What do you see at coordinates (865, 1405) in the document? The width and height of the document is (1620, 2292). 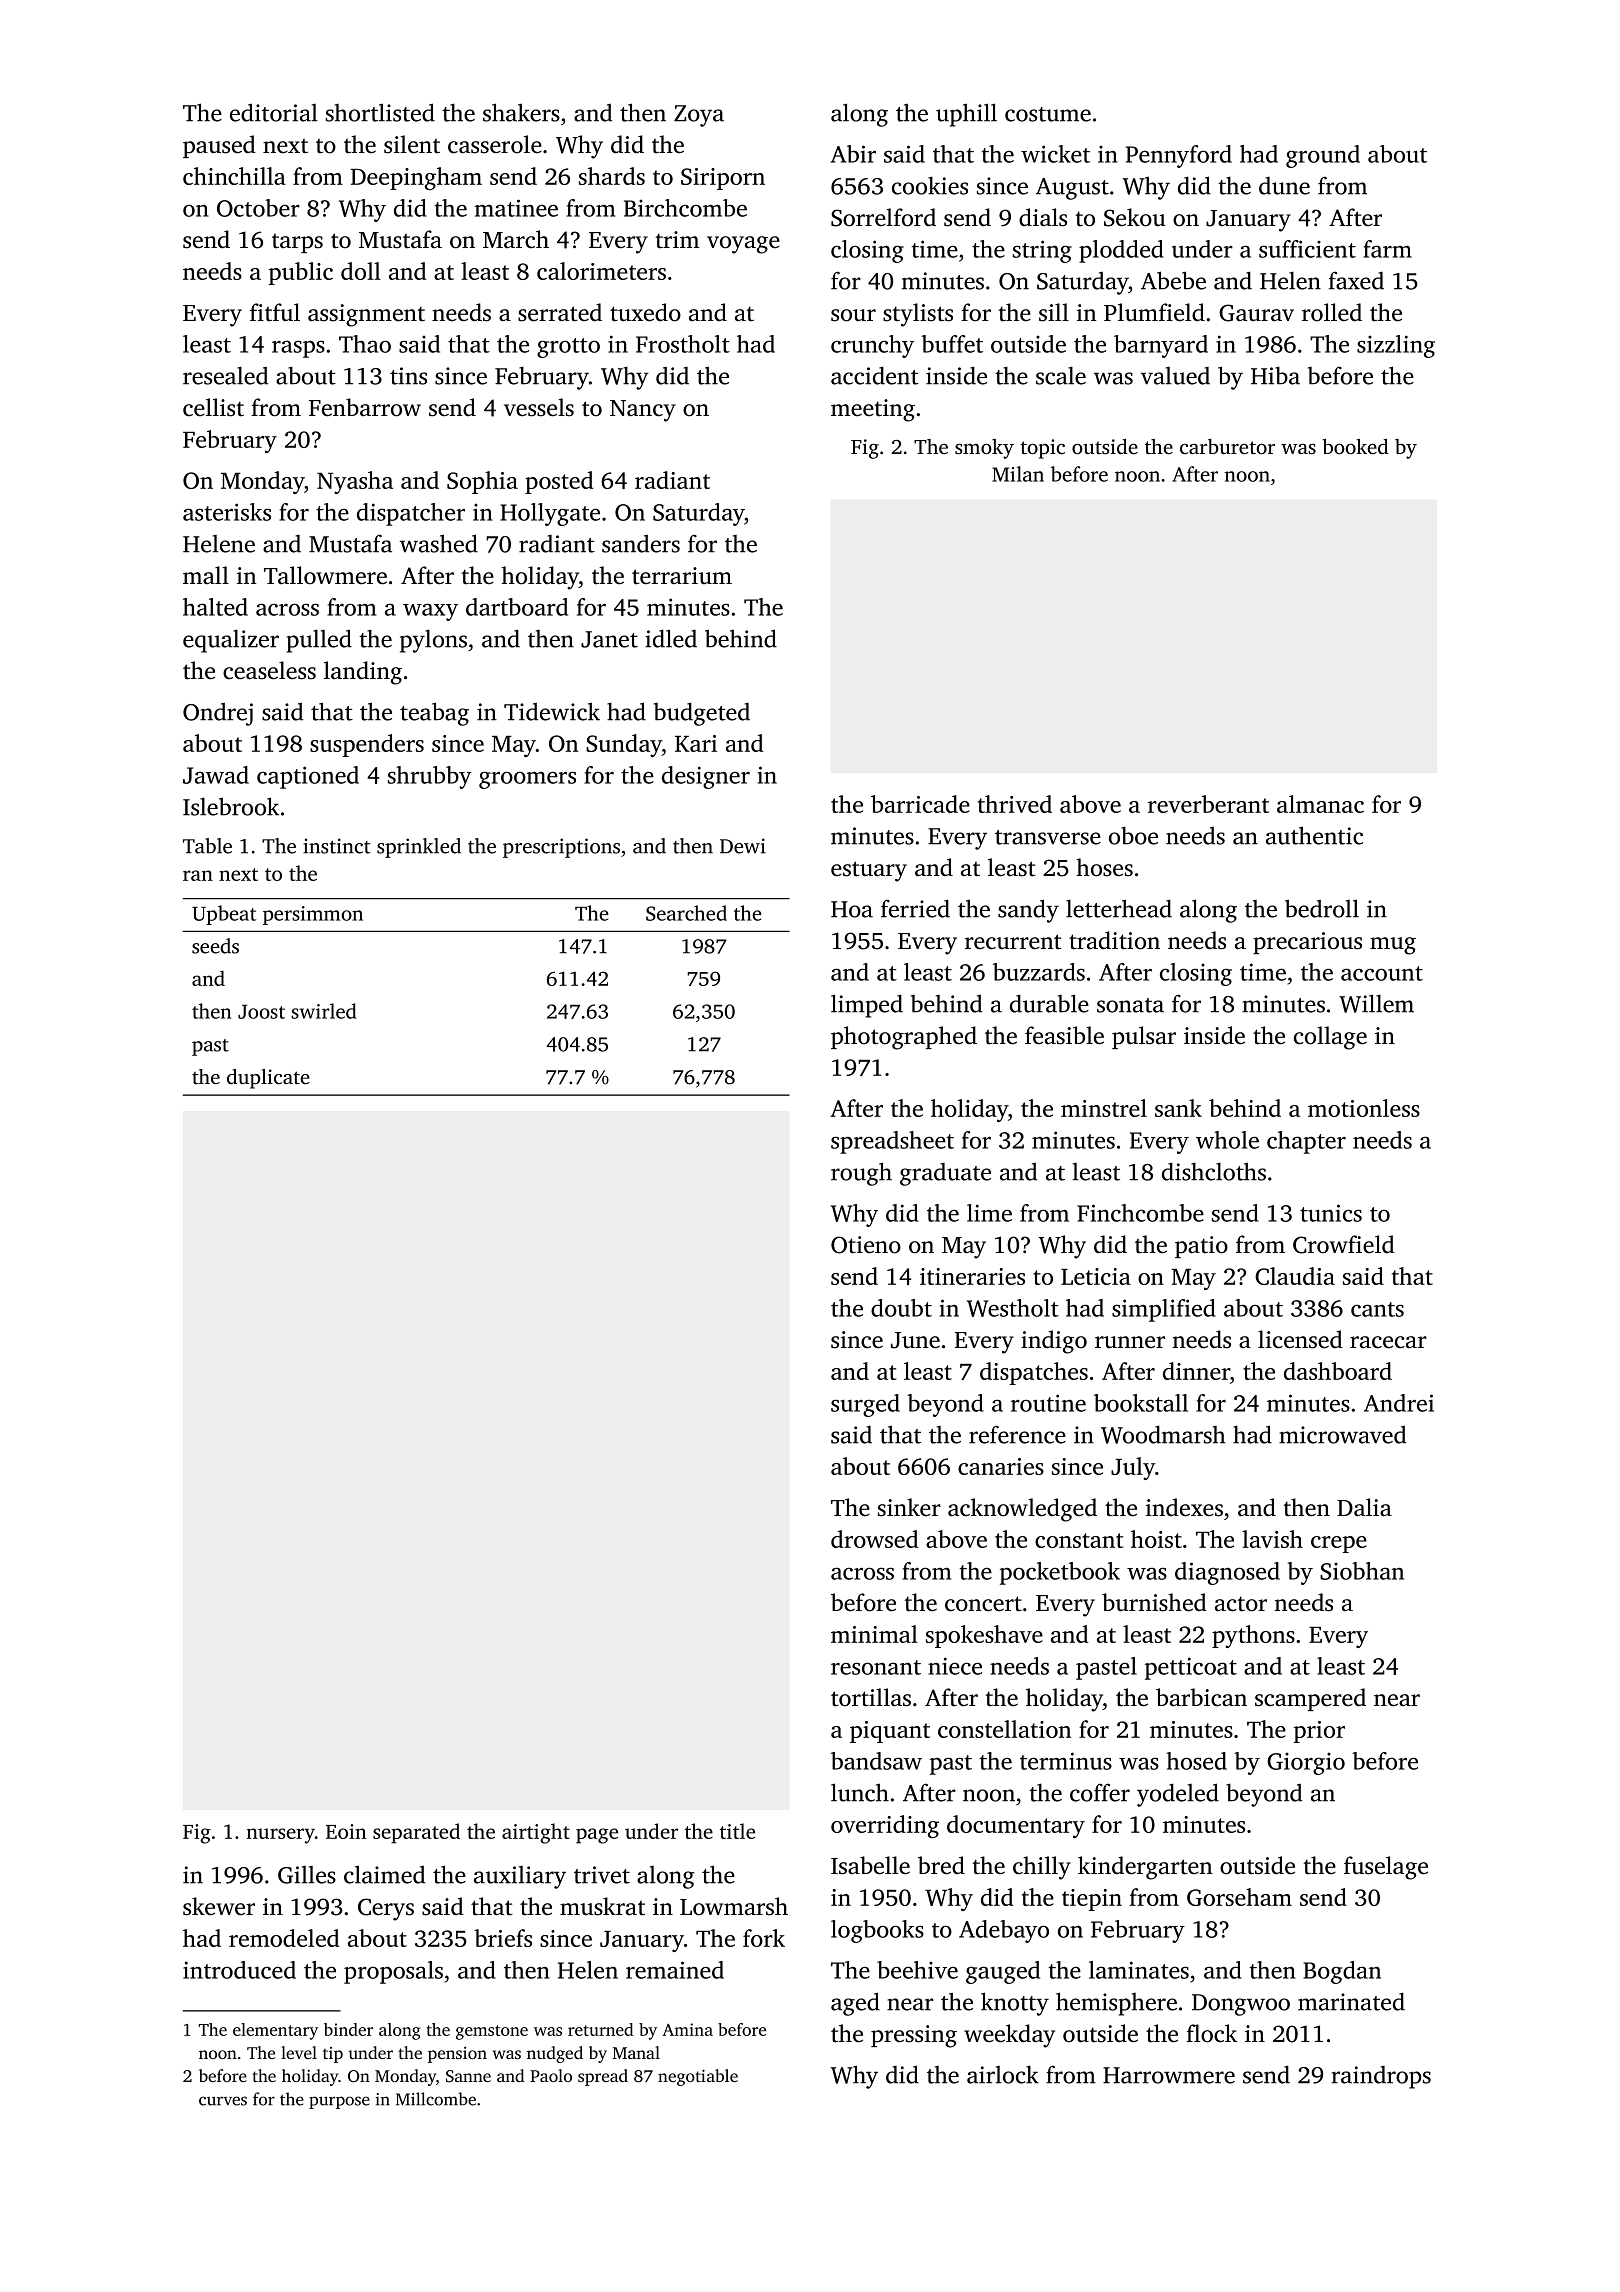 I see `surged` at bounding box center [865, 1405].
